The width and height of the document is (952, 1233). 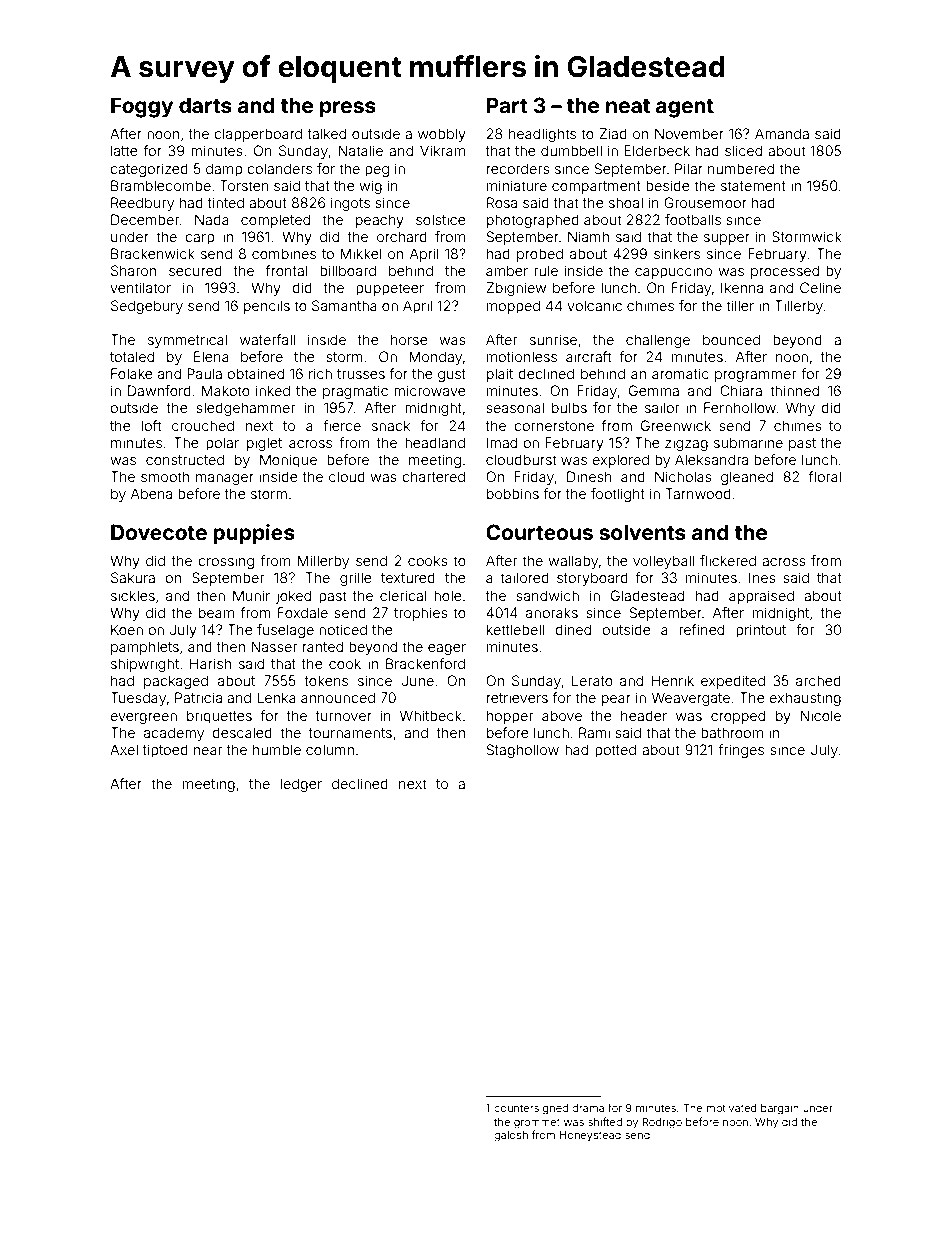 I want to click on Sakura, so click(x=133, y=577).
